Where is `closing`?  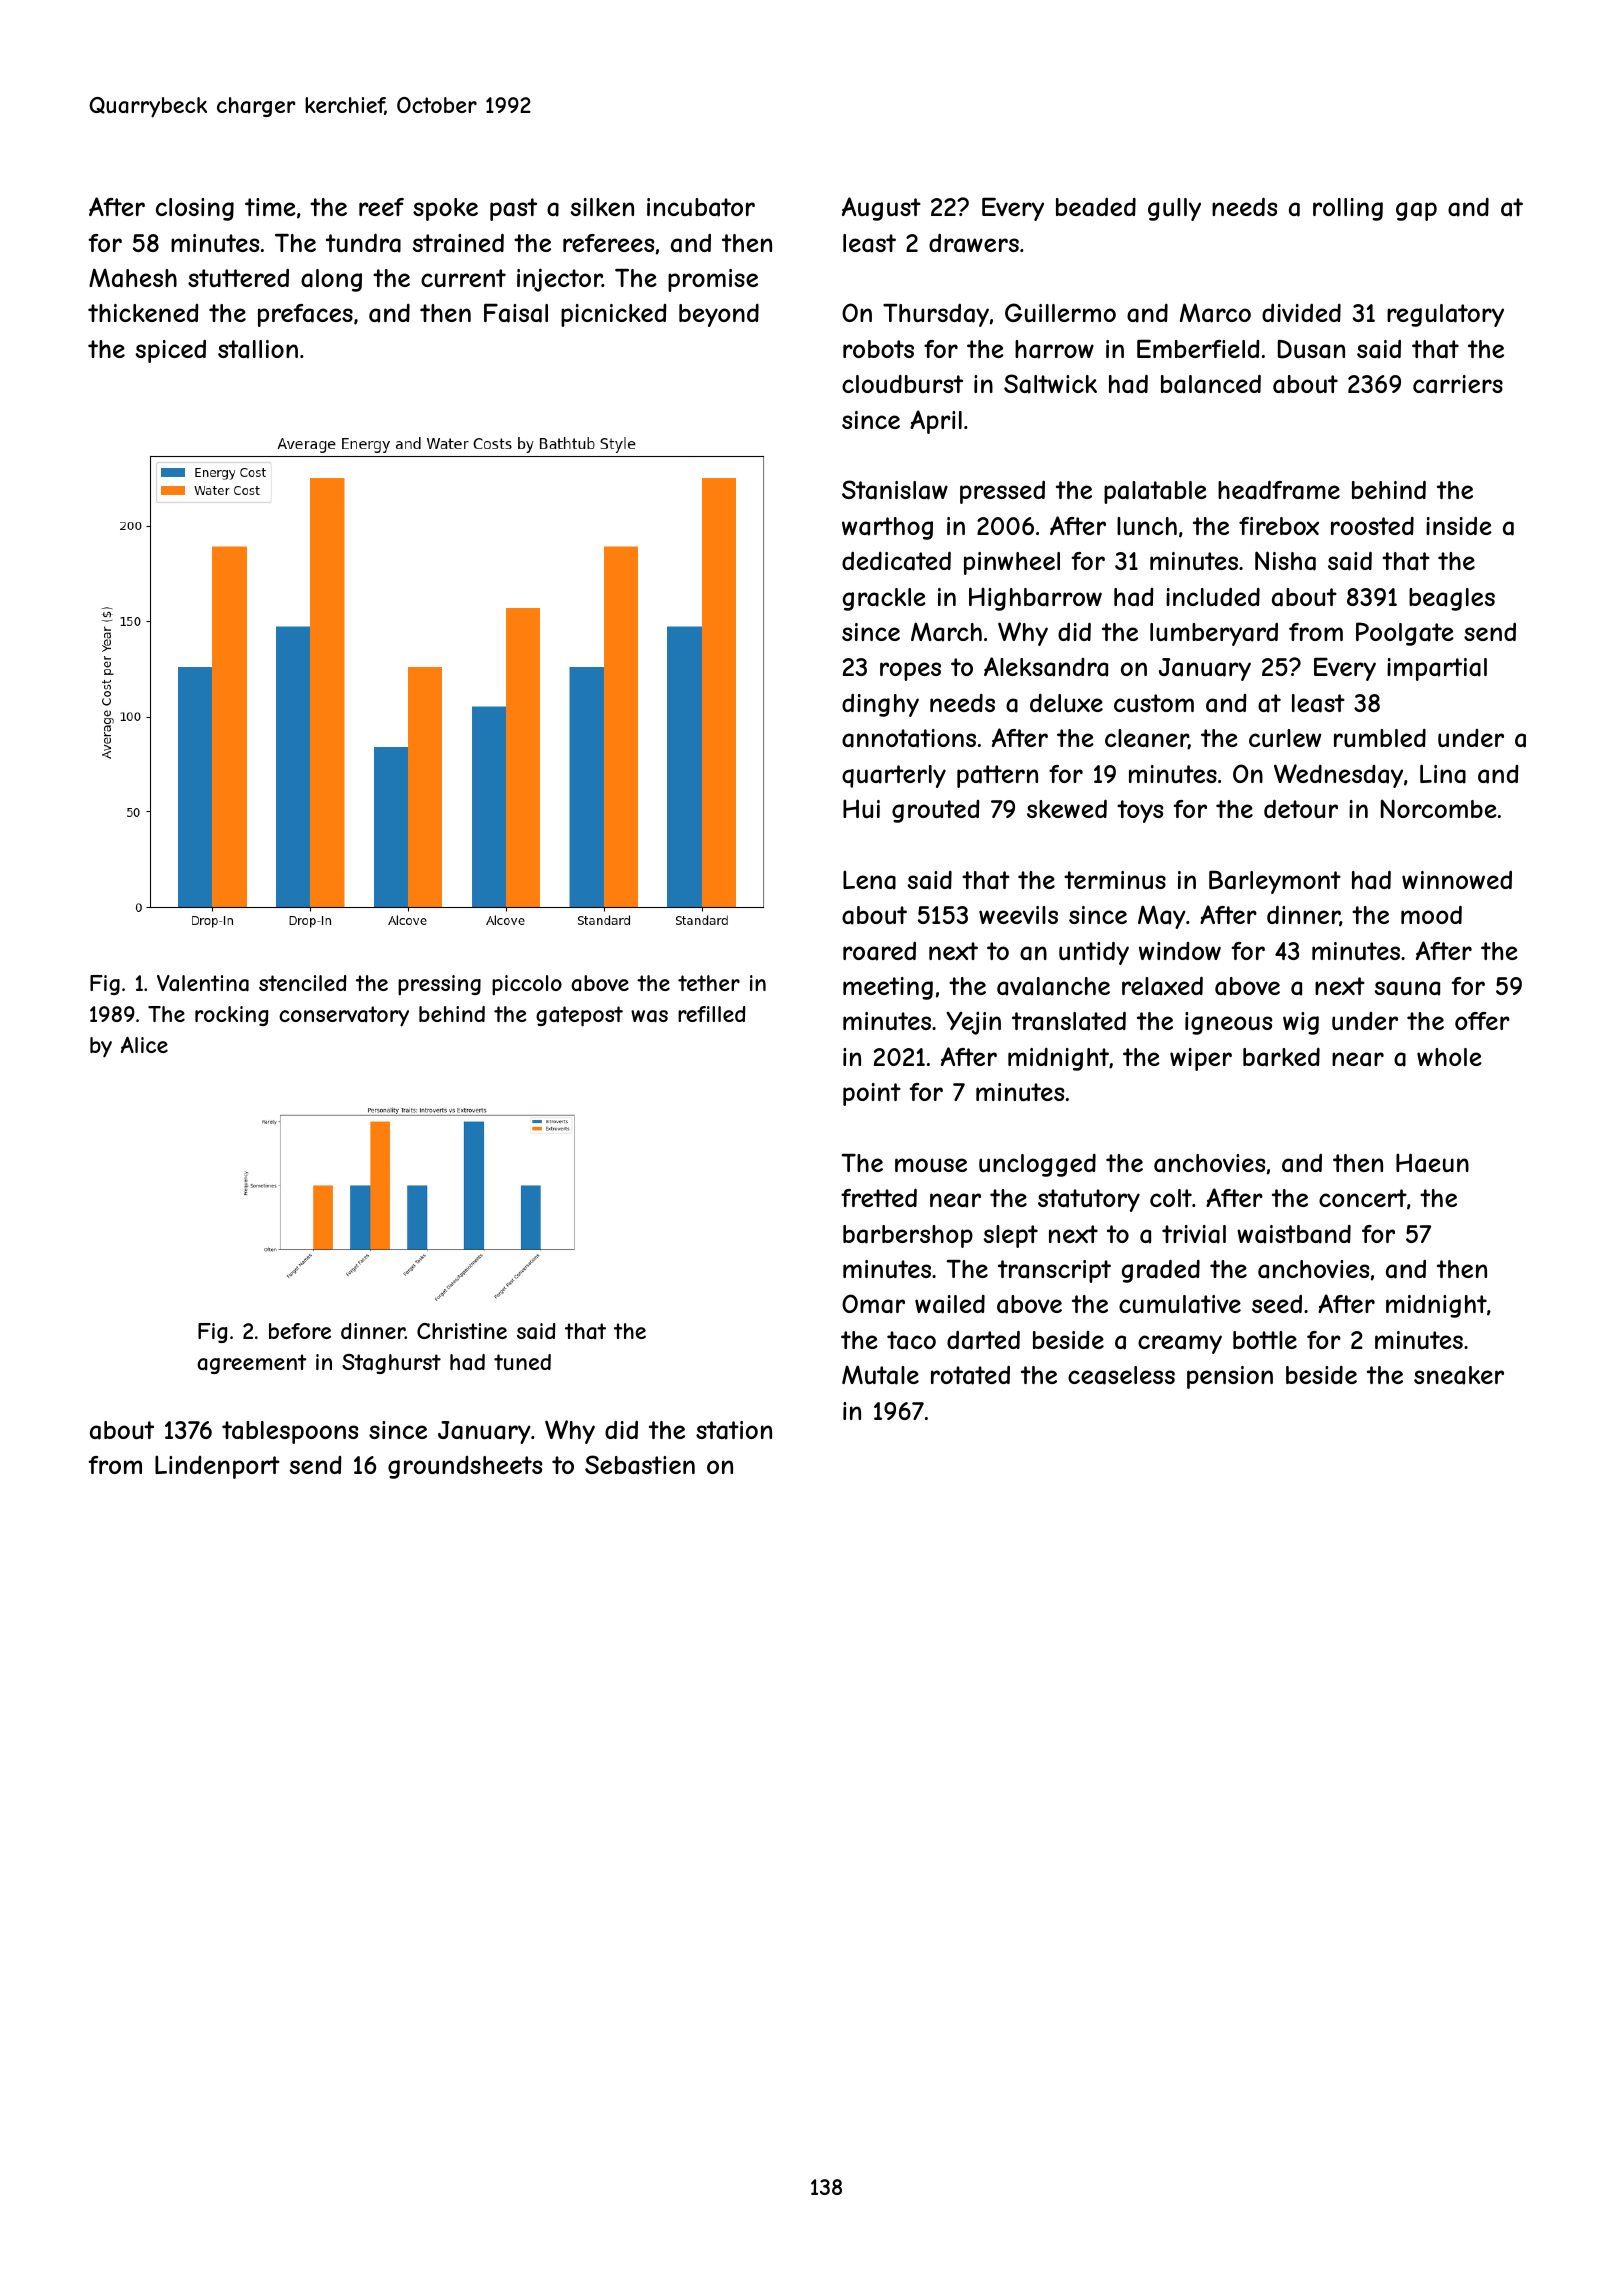 closing is located at coordinates (195, 209).
